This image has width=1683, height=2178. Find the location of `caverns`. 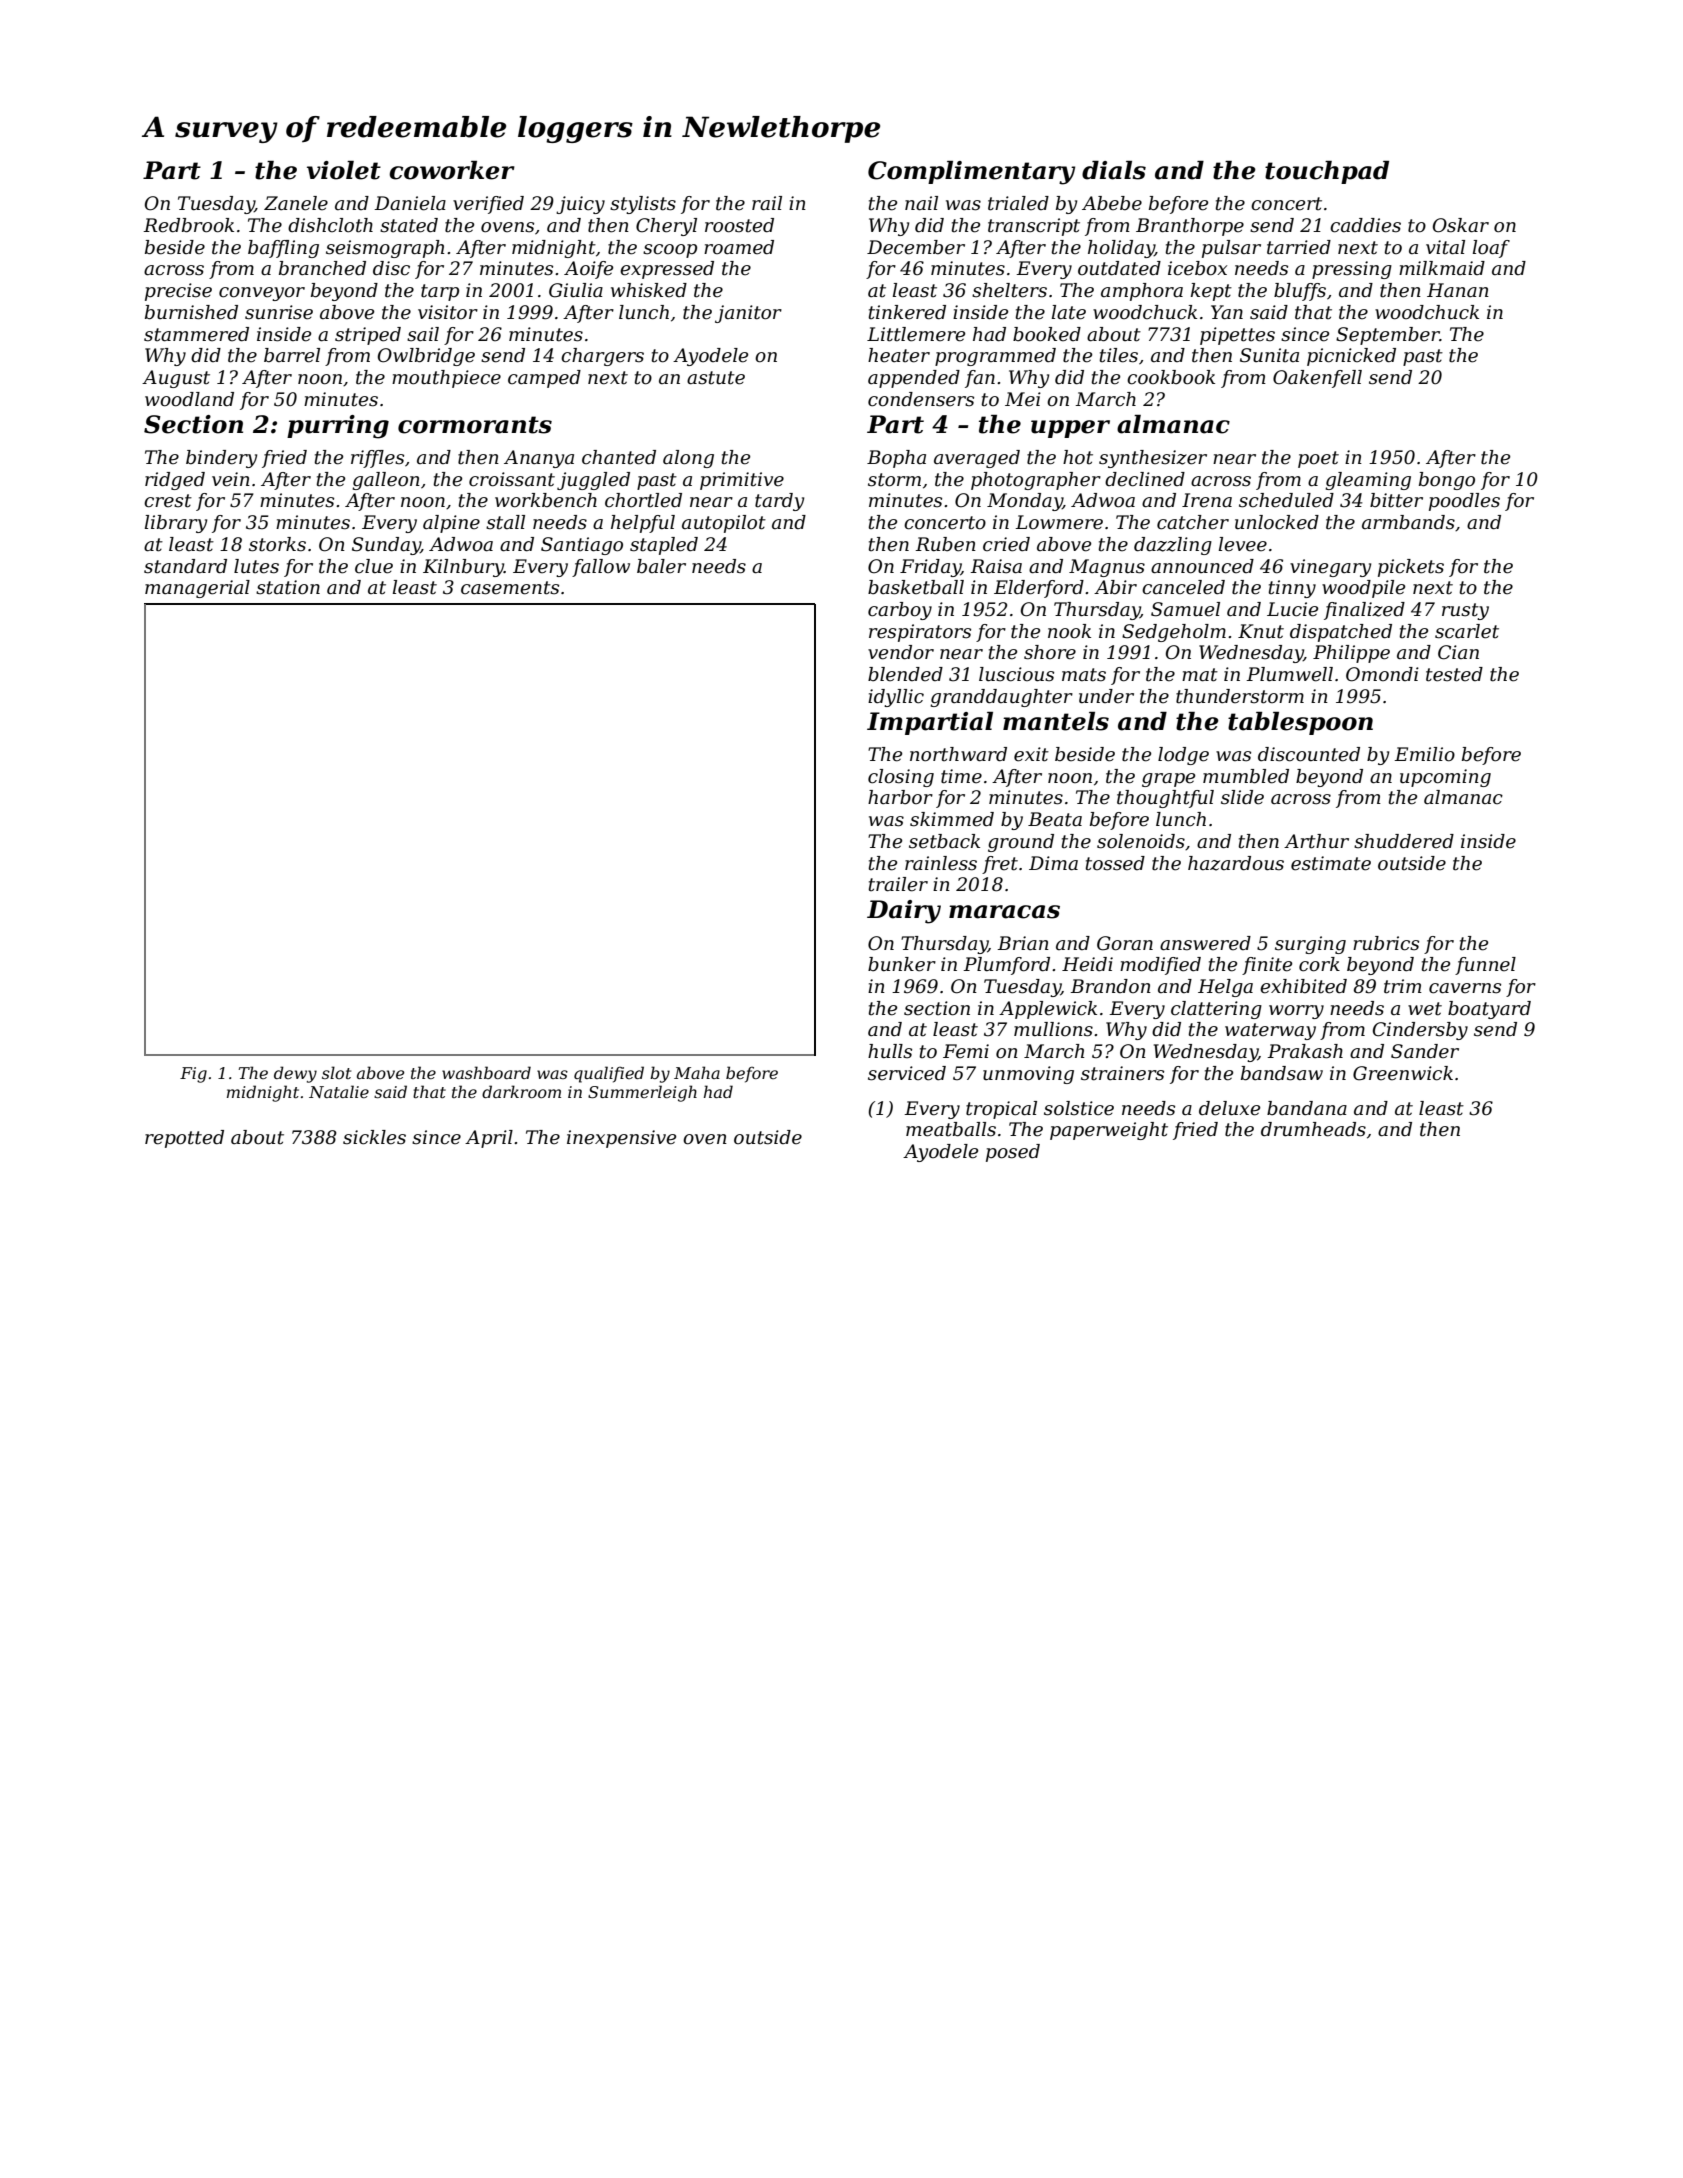

caverns is located at coordinates (1465, 988).
